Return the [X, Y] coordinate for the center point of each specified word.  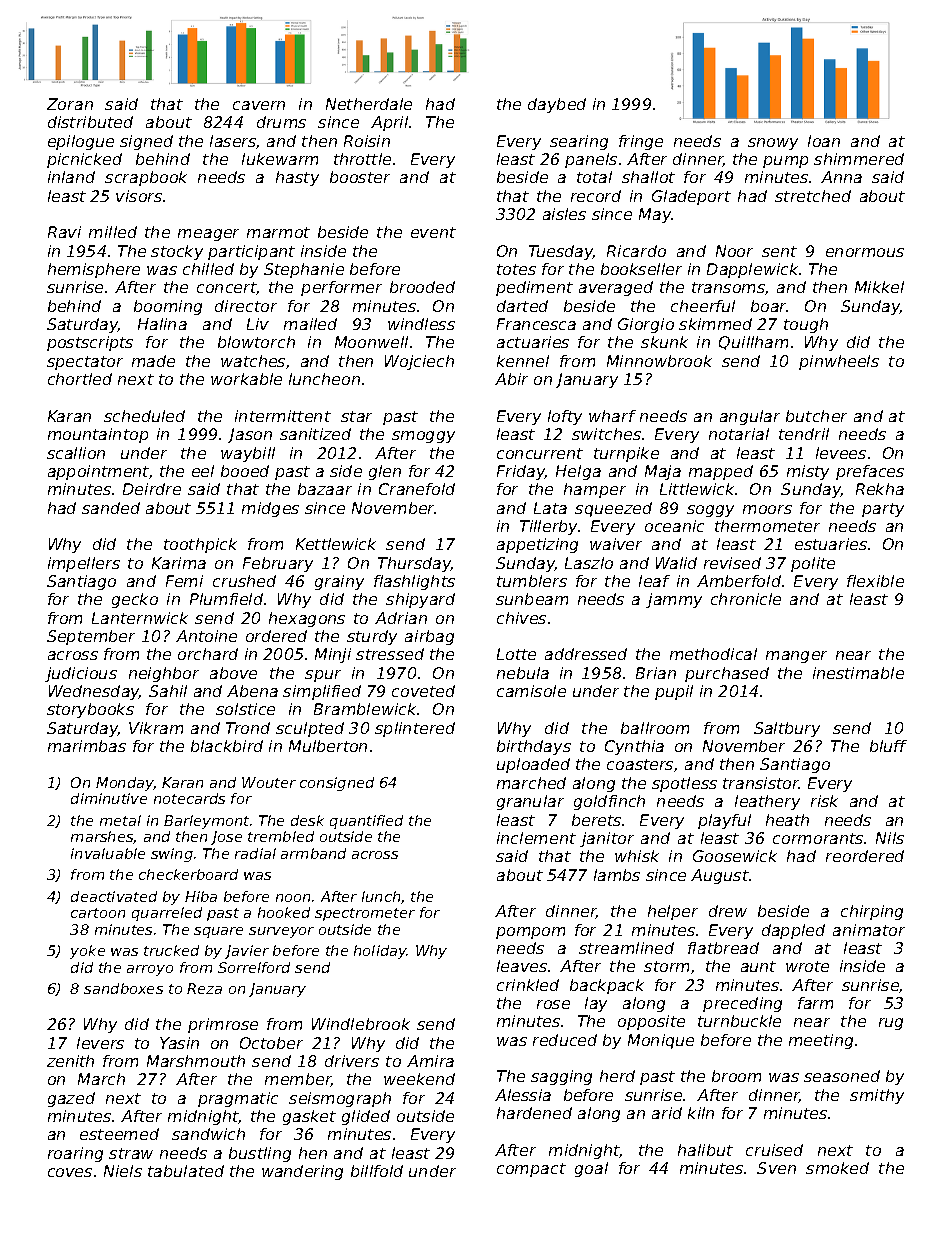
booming [168, 307]
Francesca [536, 324]
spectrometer [365, 914]
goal [591, 1169]
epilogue [81, 142]
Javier [247, 952]
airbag [429, 637]
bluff [888, 746]
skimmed [715, 324]
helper [673, 912]
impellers [84, 564]
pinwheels [839, 362]
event [433, 232]
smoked [837, 1168]
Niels [123, 1171]
